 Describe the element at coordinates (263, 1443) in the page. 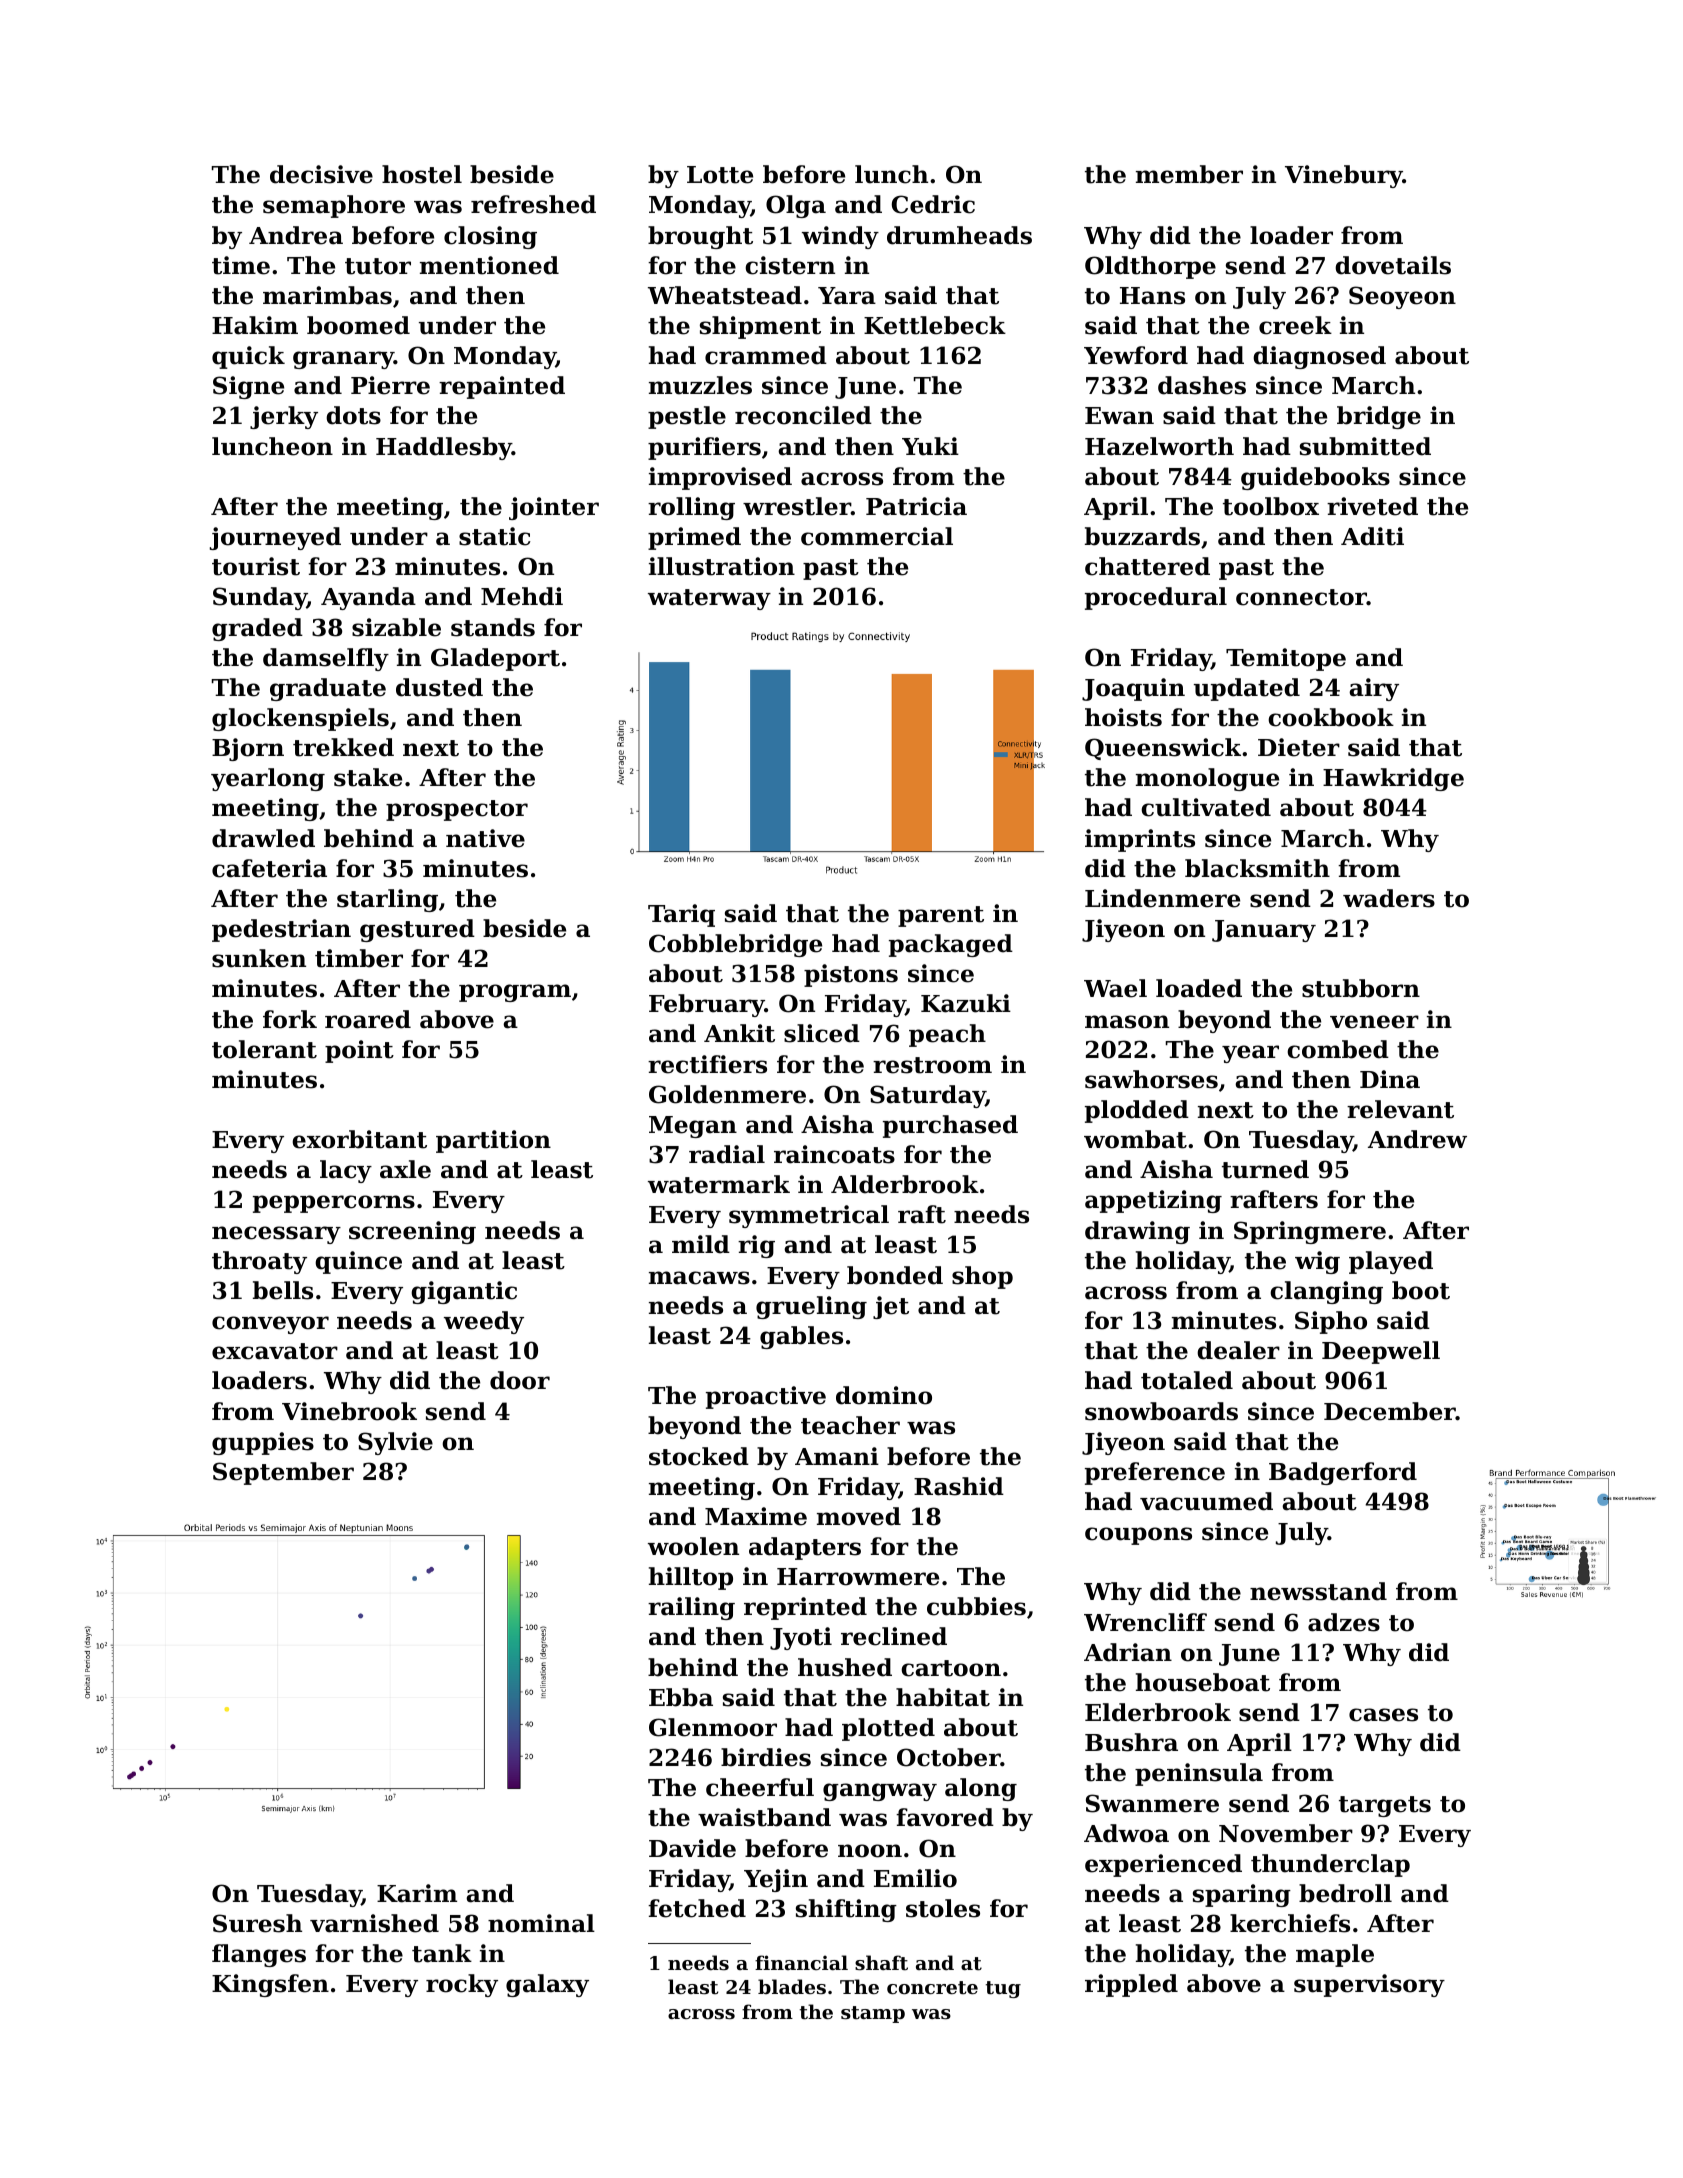

I see `guppies` at that location.
